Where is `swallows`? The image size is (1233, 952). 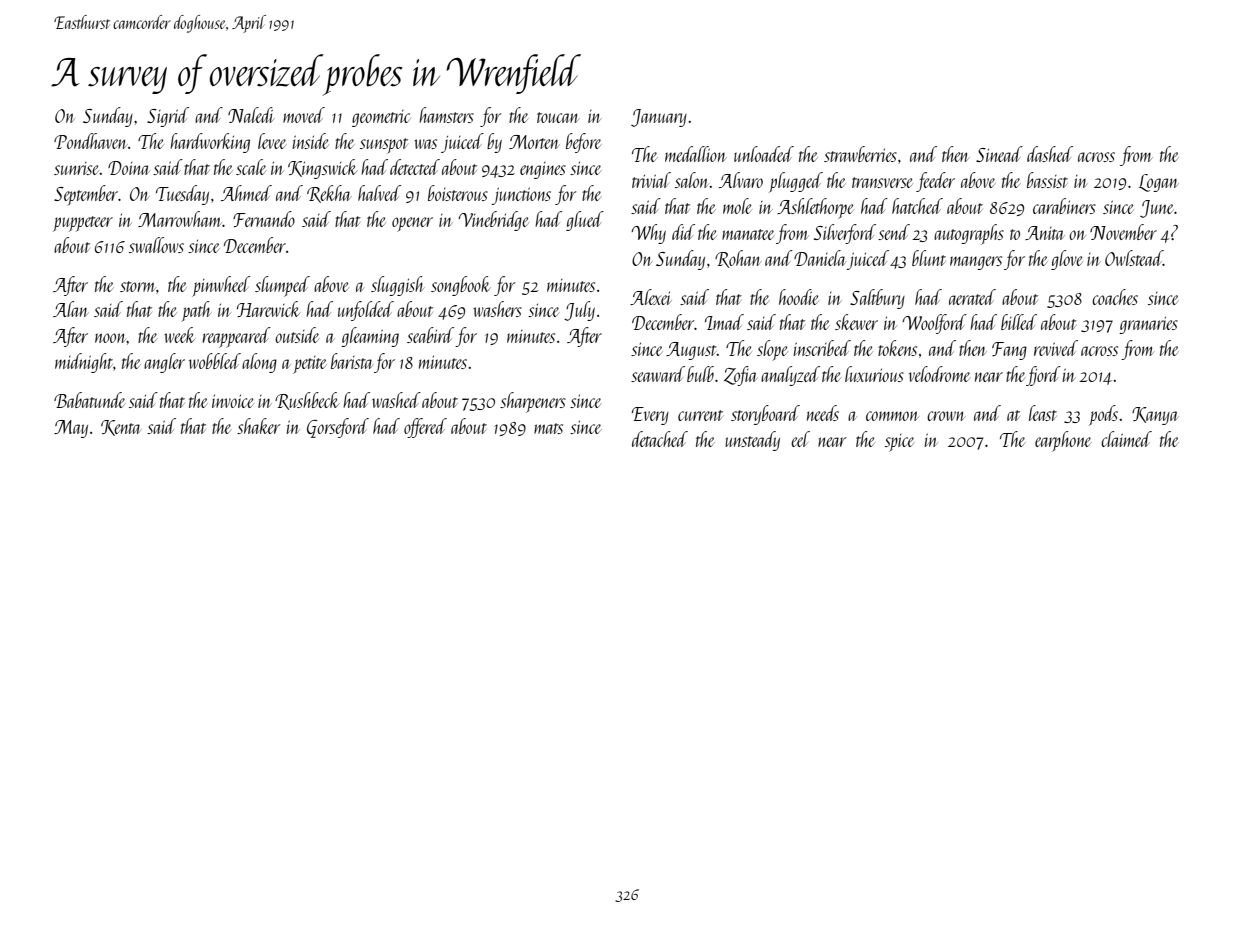 swallows is located at coordinates (156, 245).
